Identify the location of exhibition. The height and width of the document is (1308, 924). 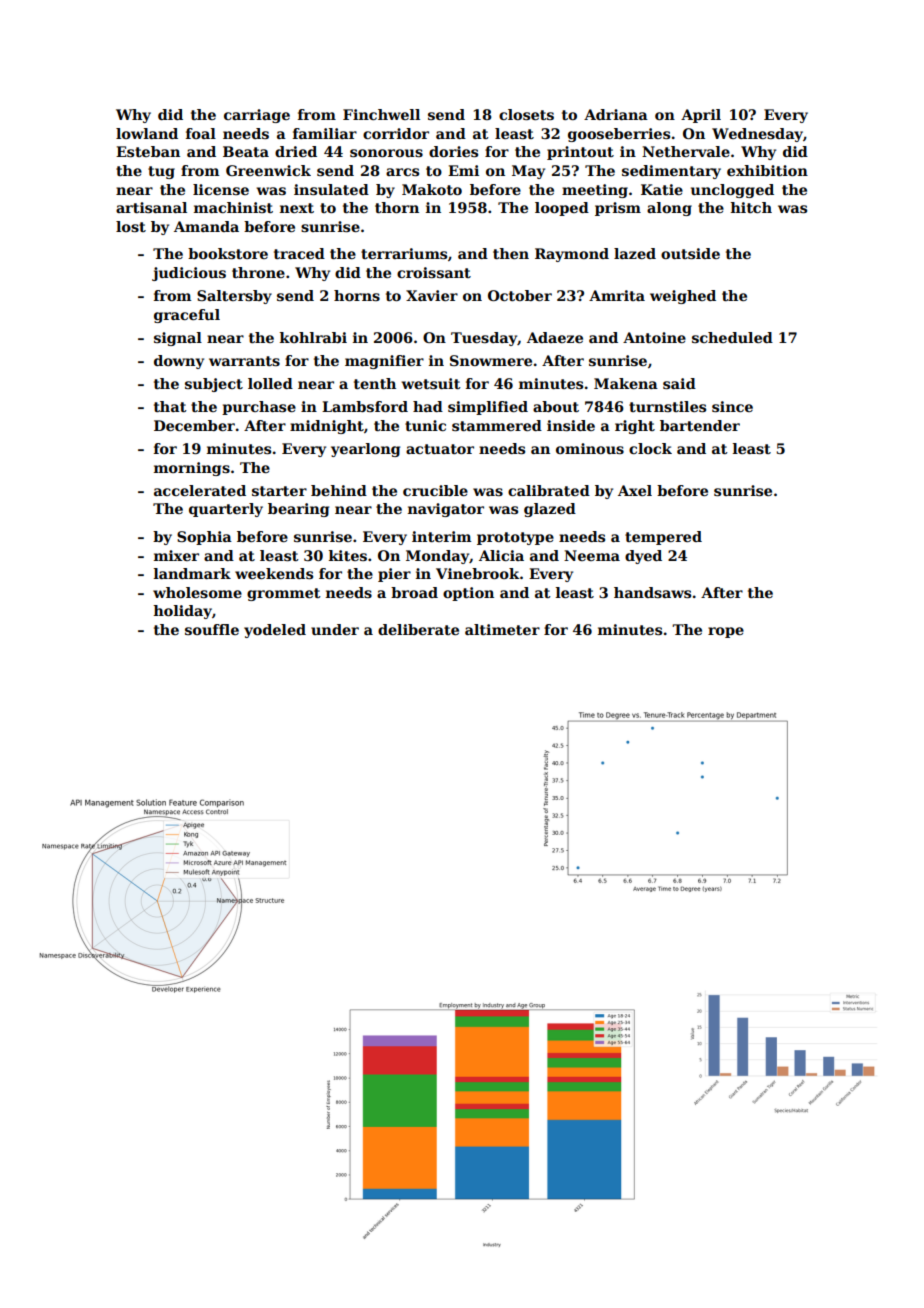
(767, 170).
